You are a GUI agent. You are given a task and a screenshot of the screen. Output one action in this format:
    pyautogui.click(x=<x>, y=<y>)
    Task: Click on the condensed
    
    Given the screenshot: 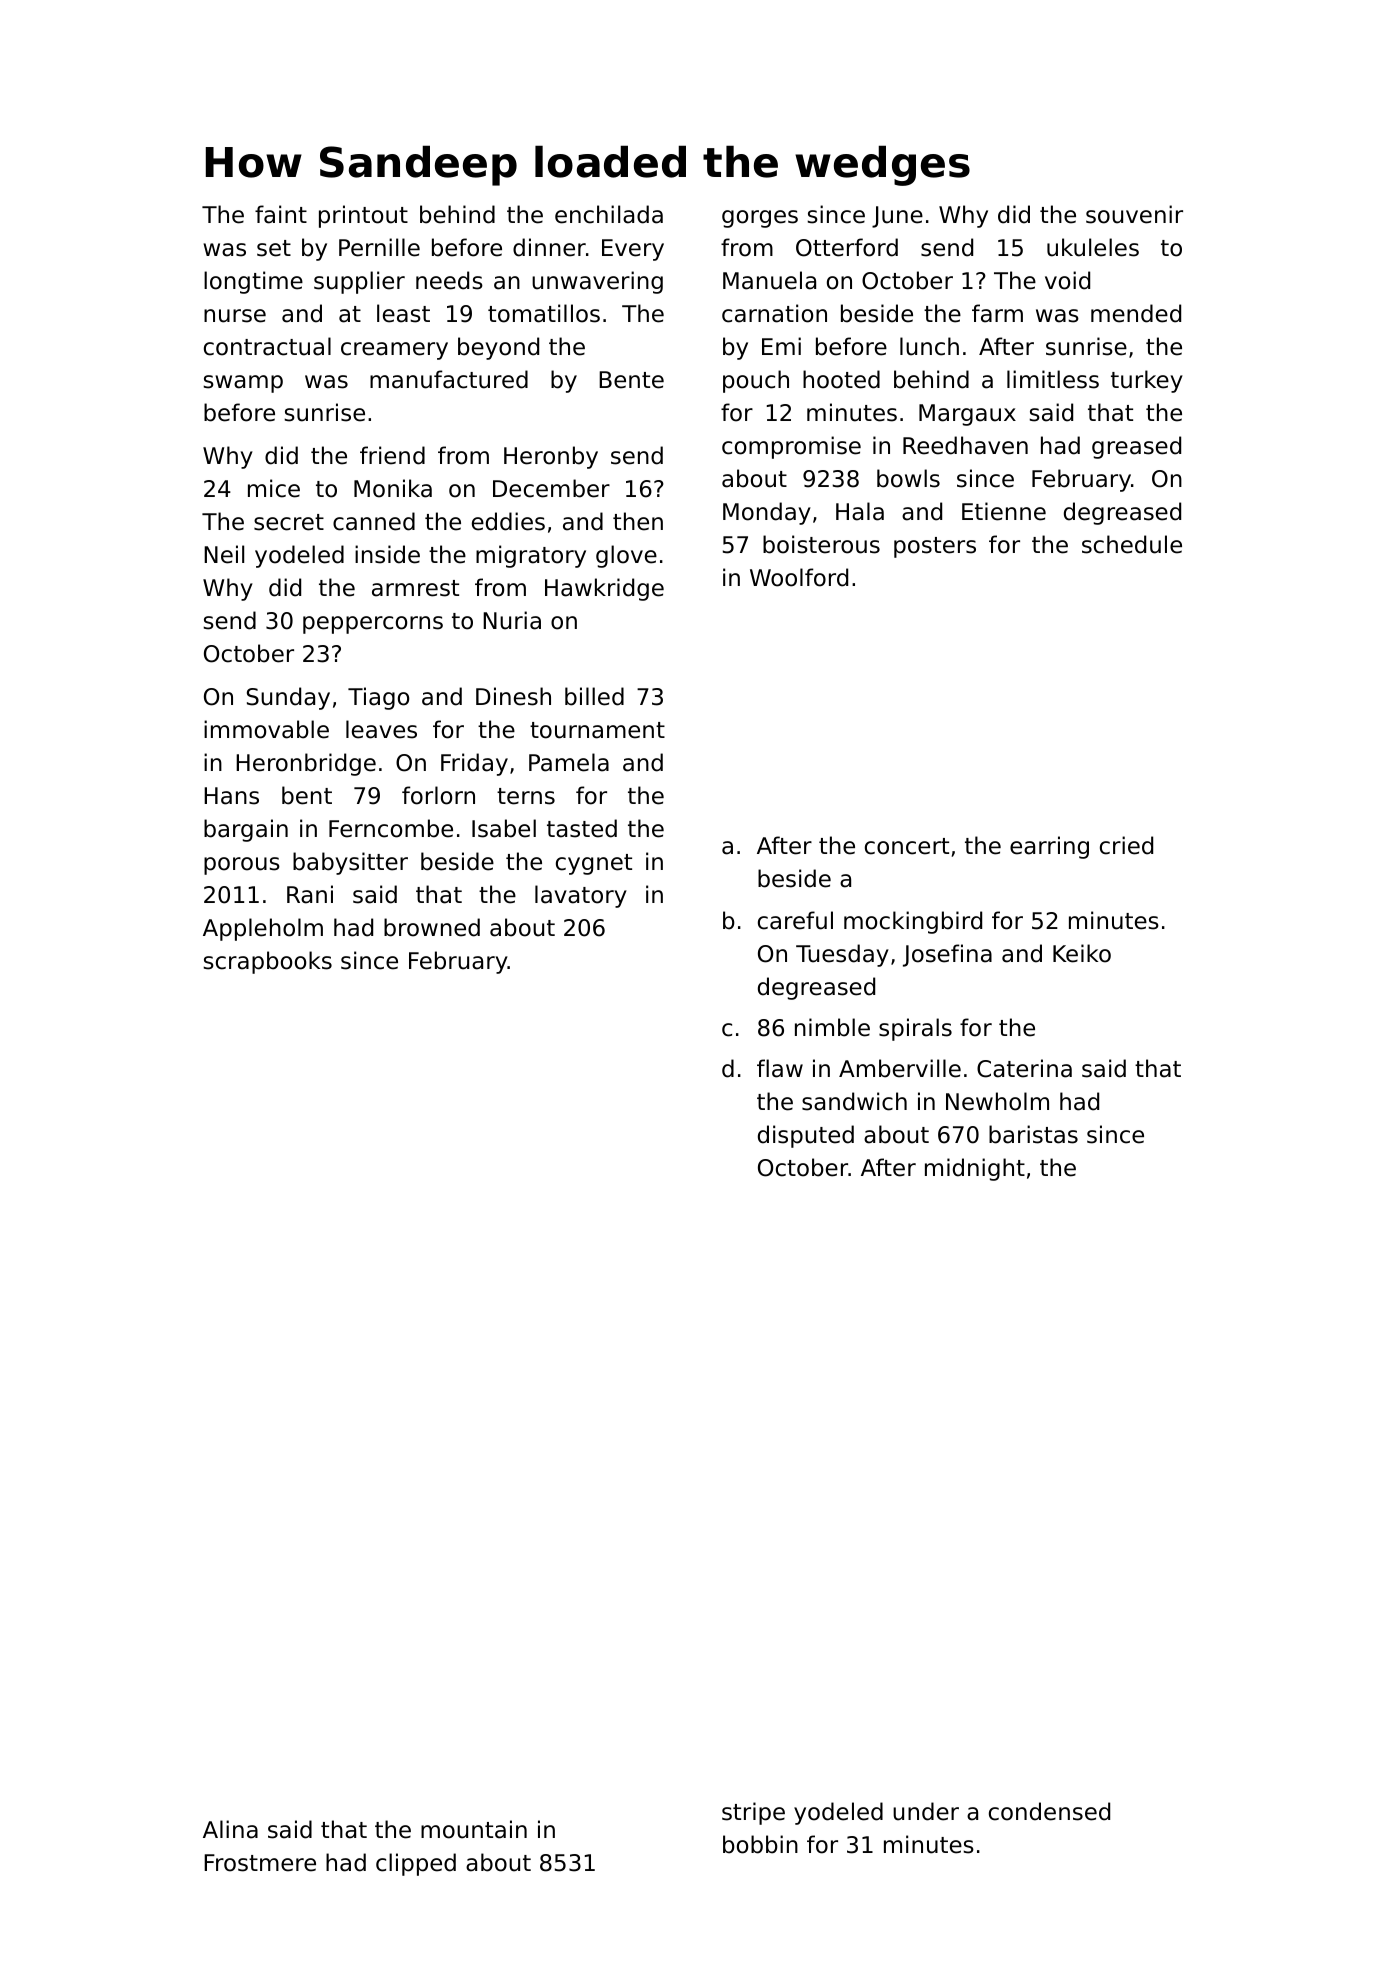 What is the action you would take?
    pyautogui.click(x=1049, y=1811)
